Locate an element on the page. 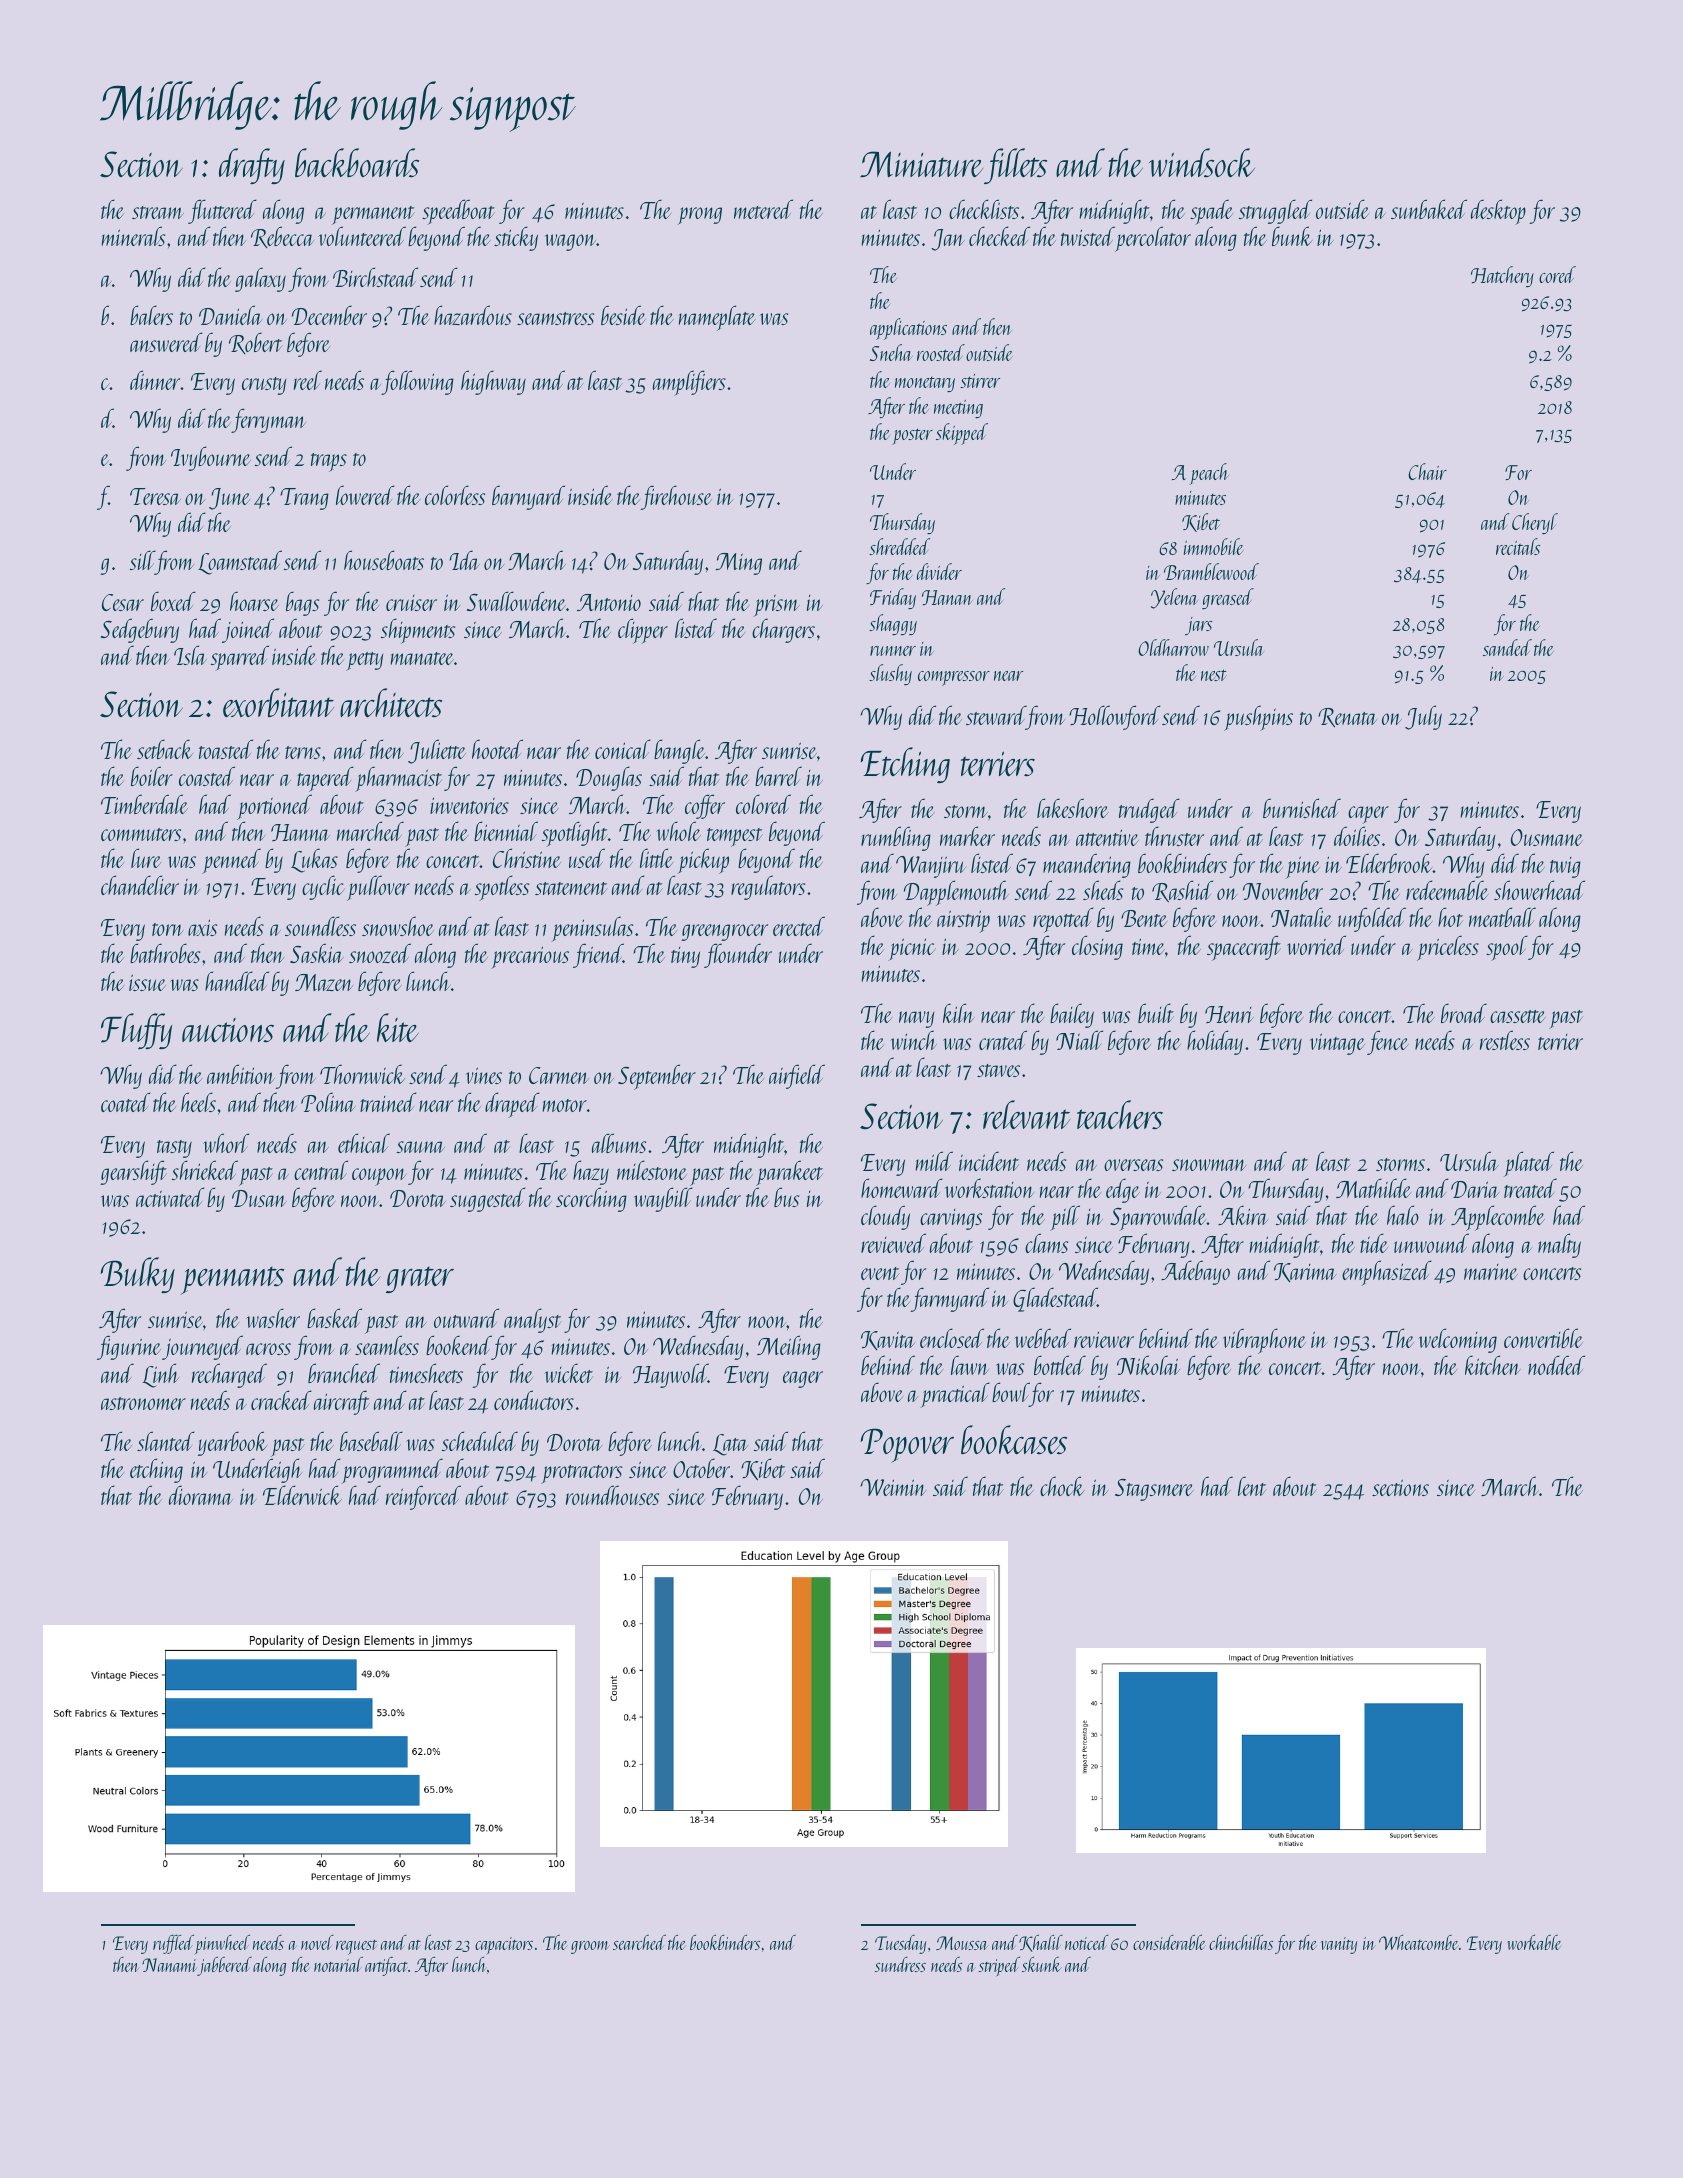  spade is located at coordinates (1211, 212).
